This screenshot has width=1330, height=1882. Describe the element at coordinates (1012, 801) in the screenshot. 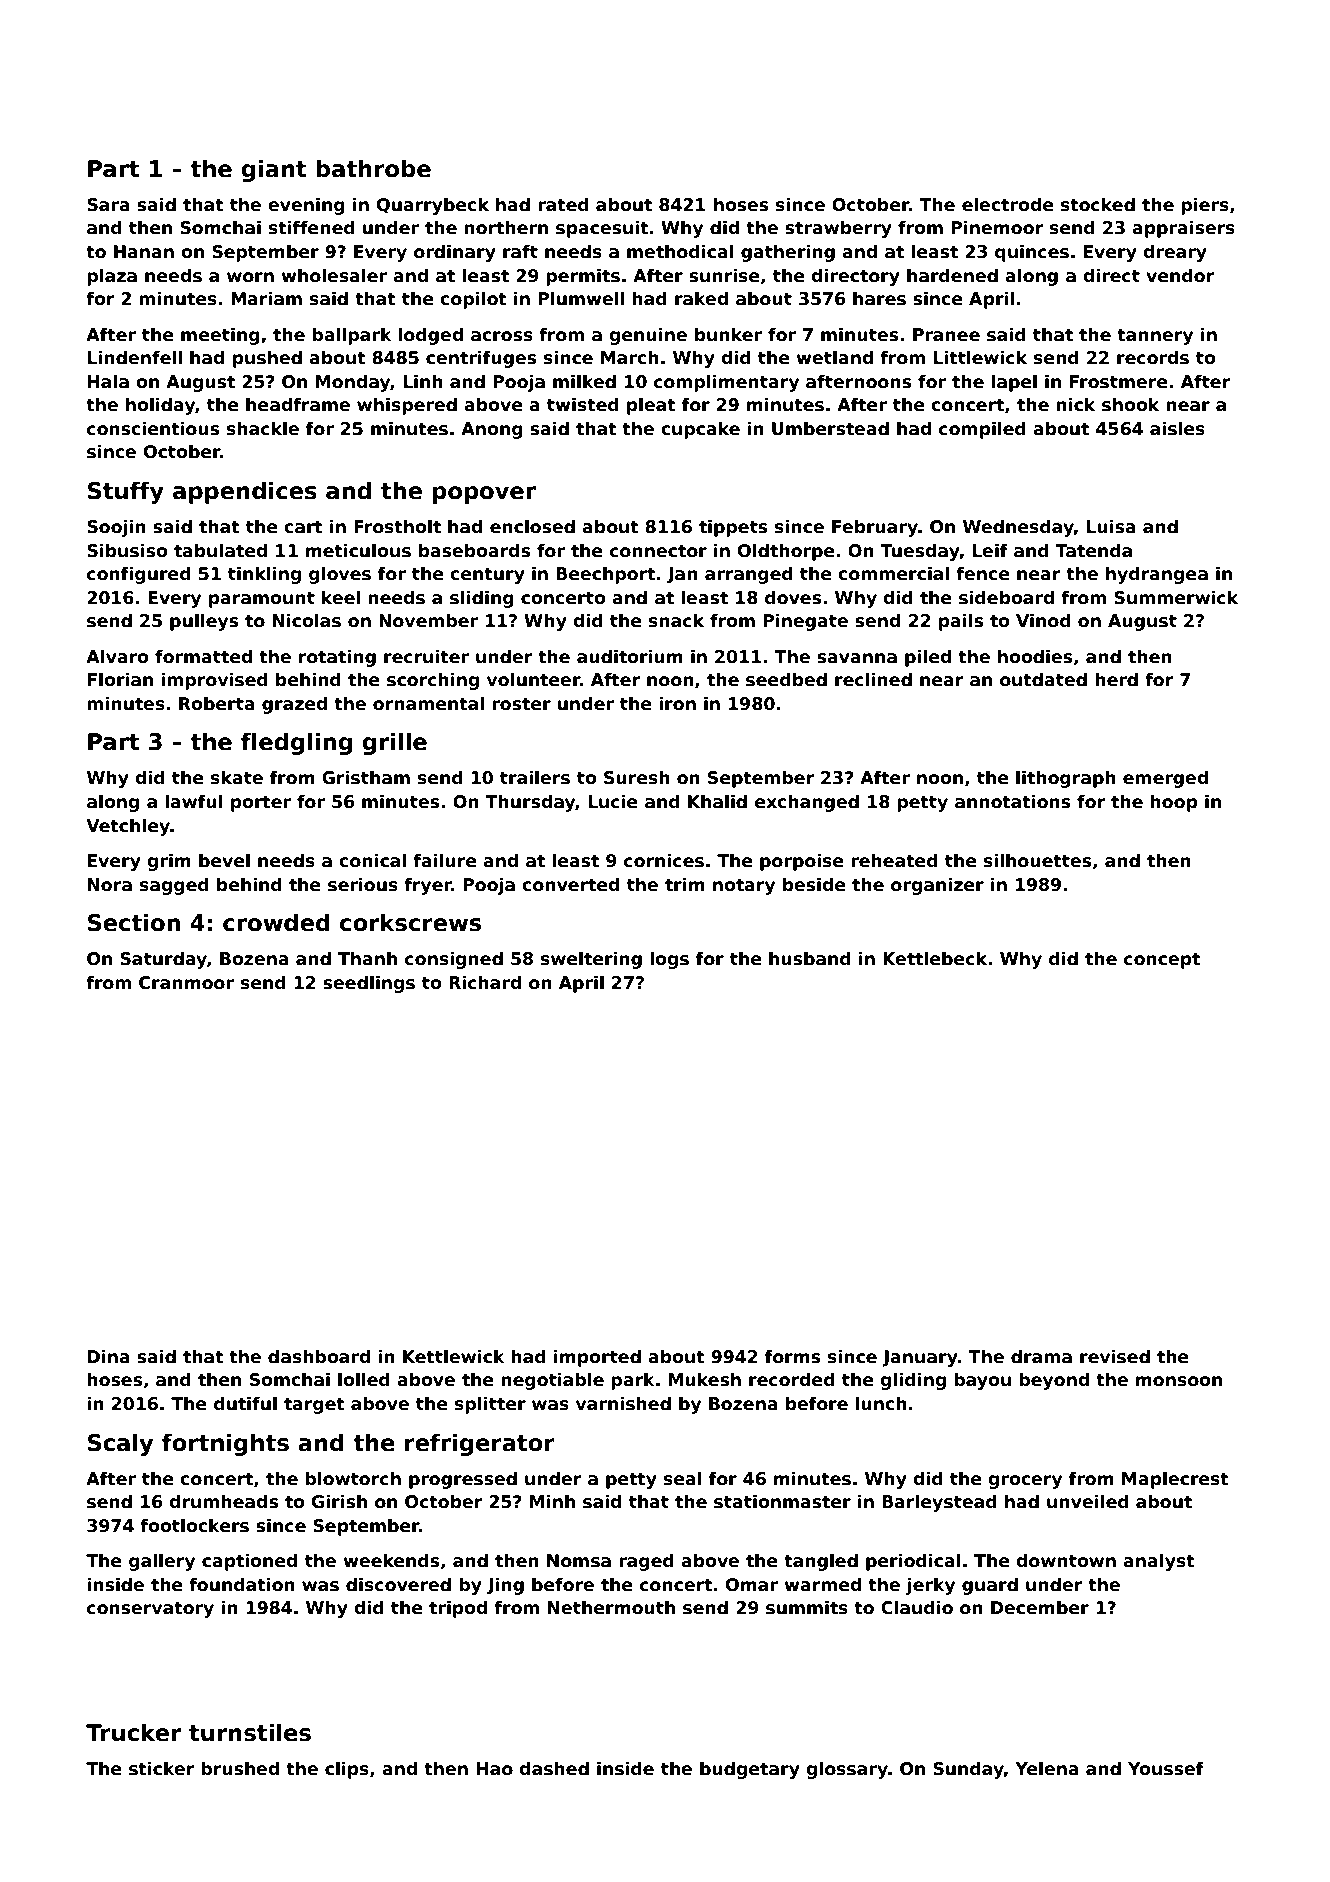

I see `annotations` at that location.
